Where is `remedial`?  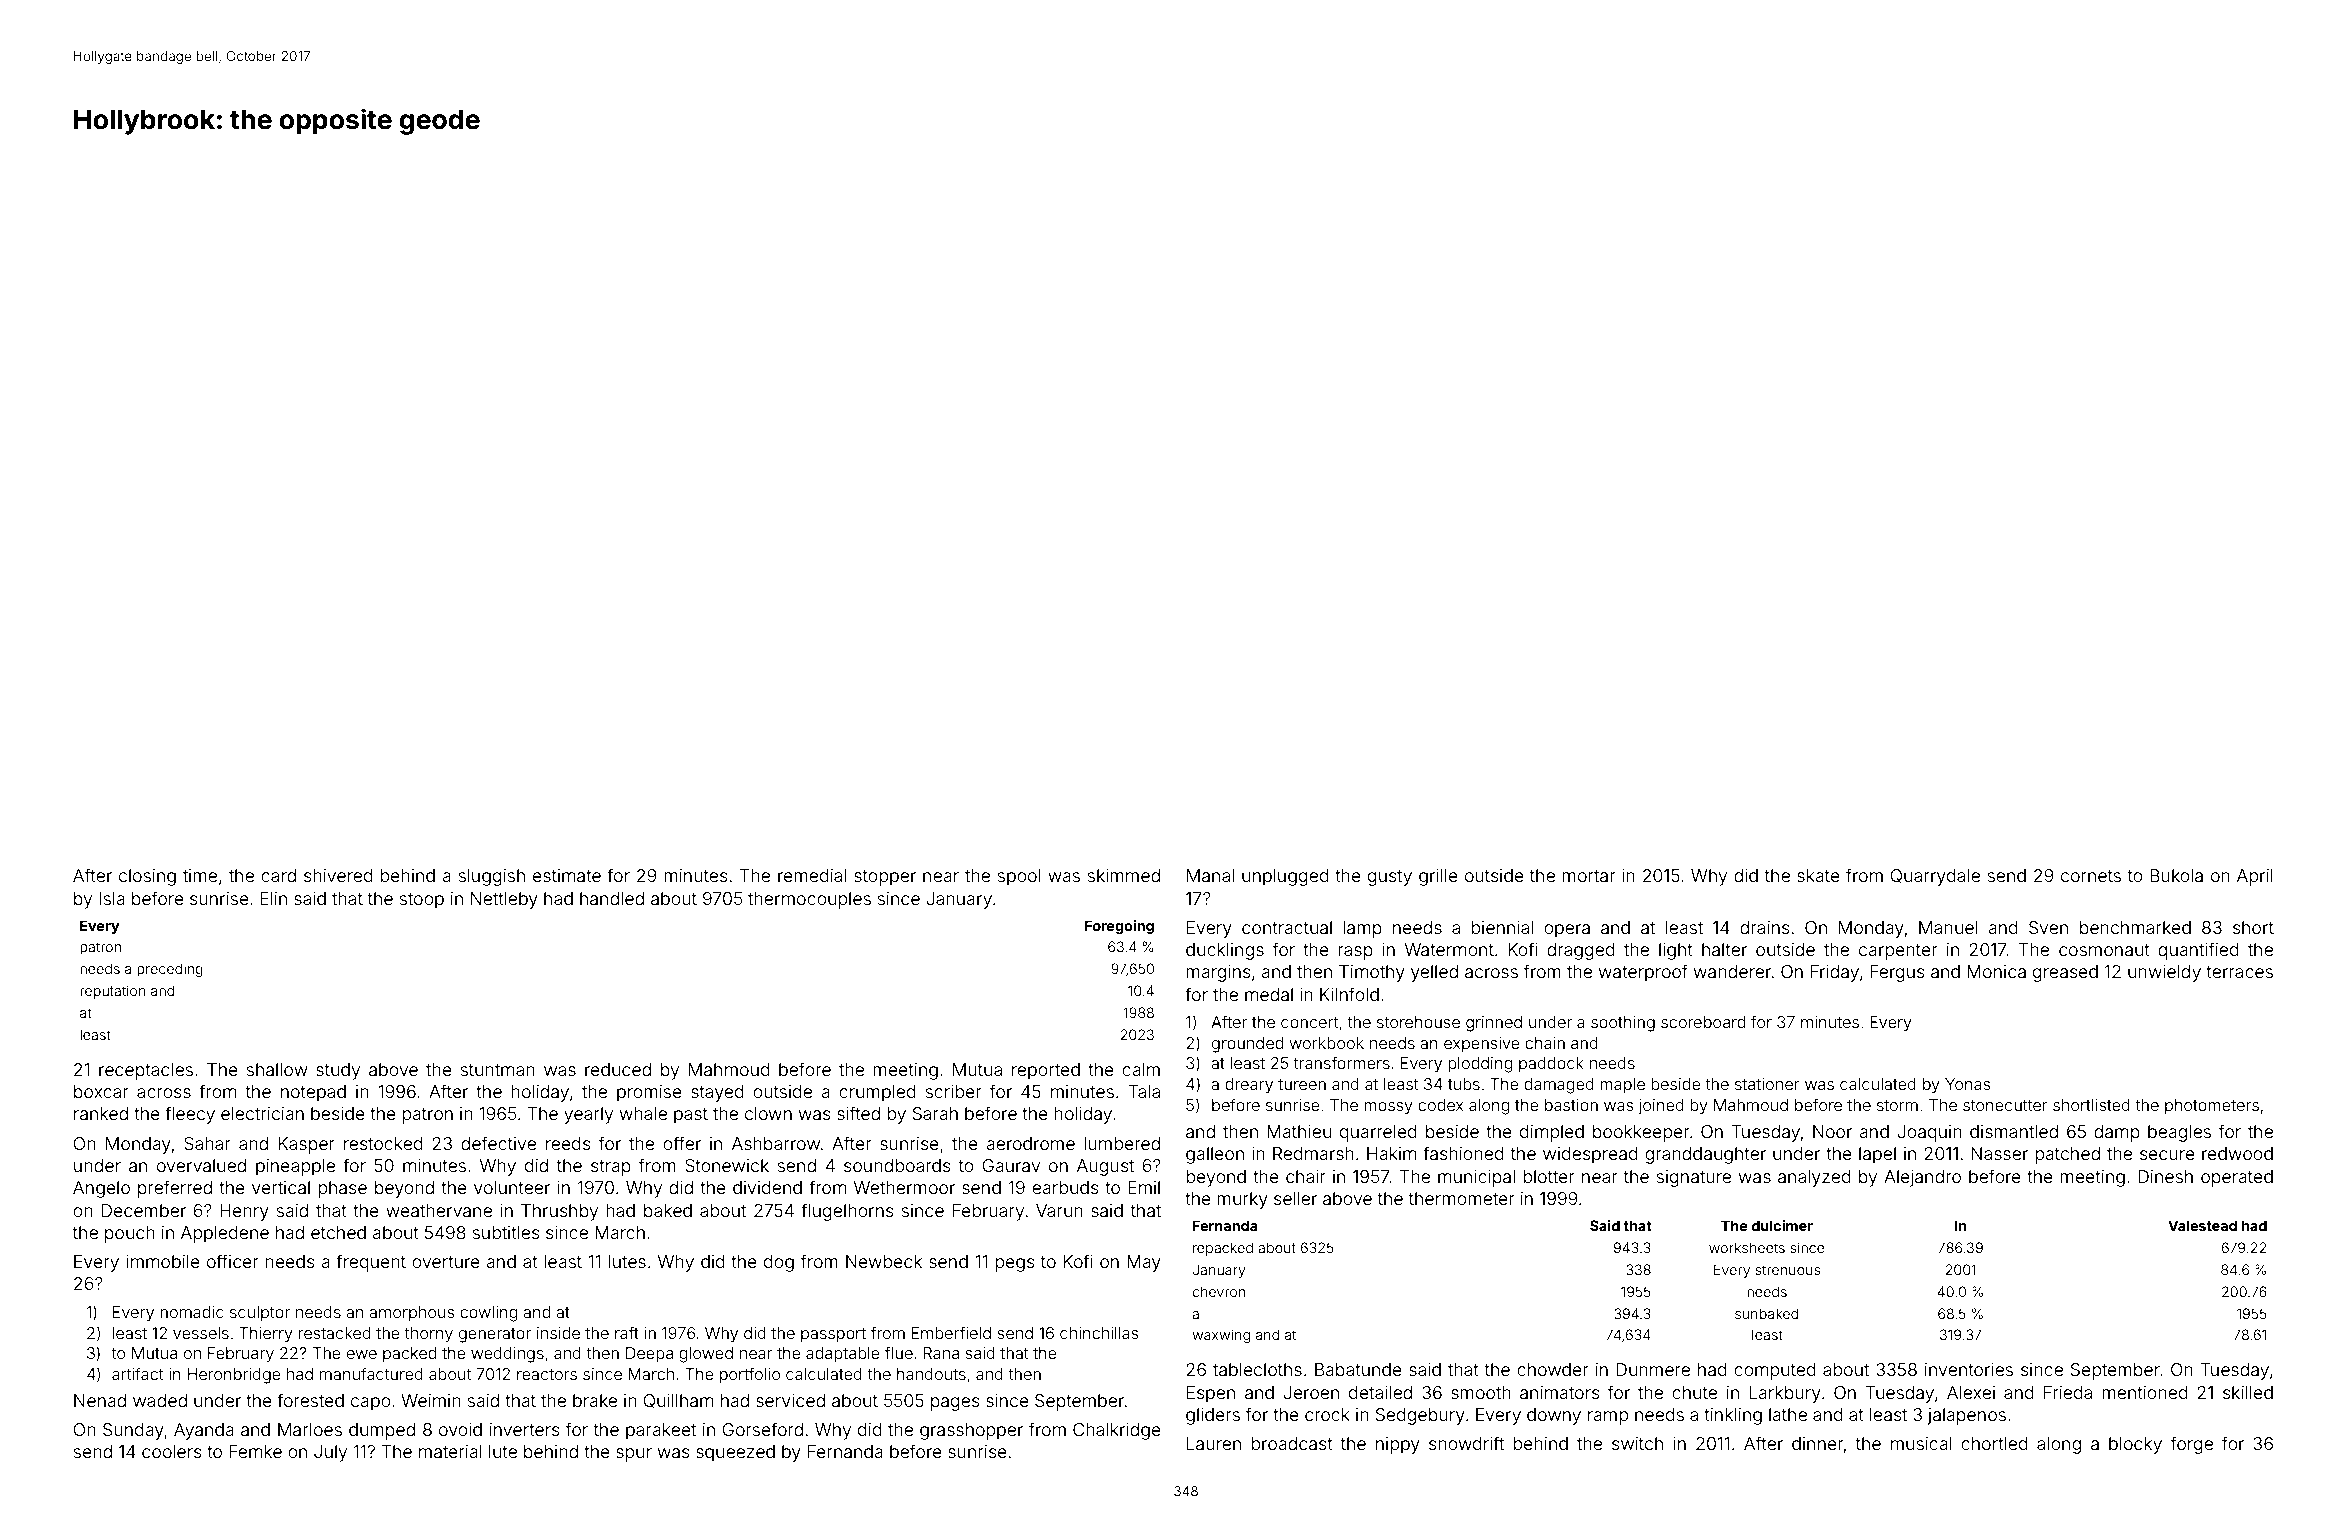 remedial is located at coordinates (812, 875).
